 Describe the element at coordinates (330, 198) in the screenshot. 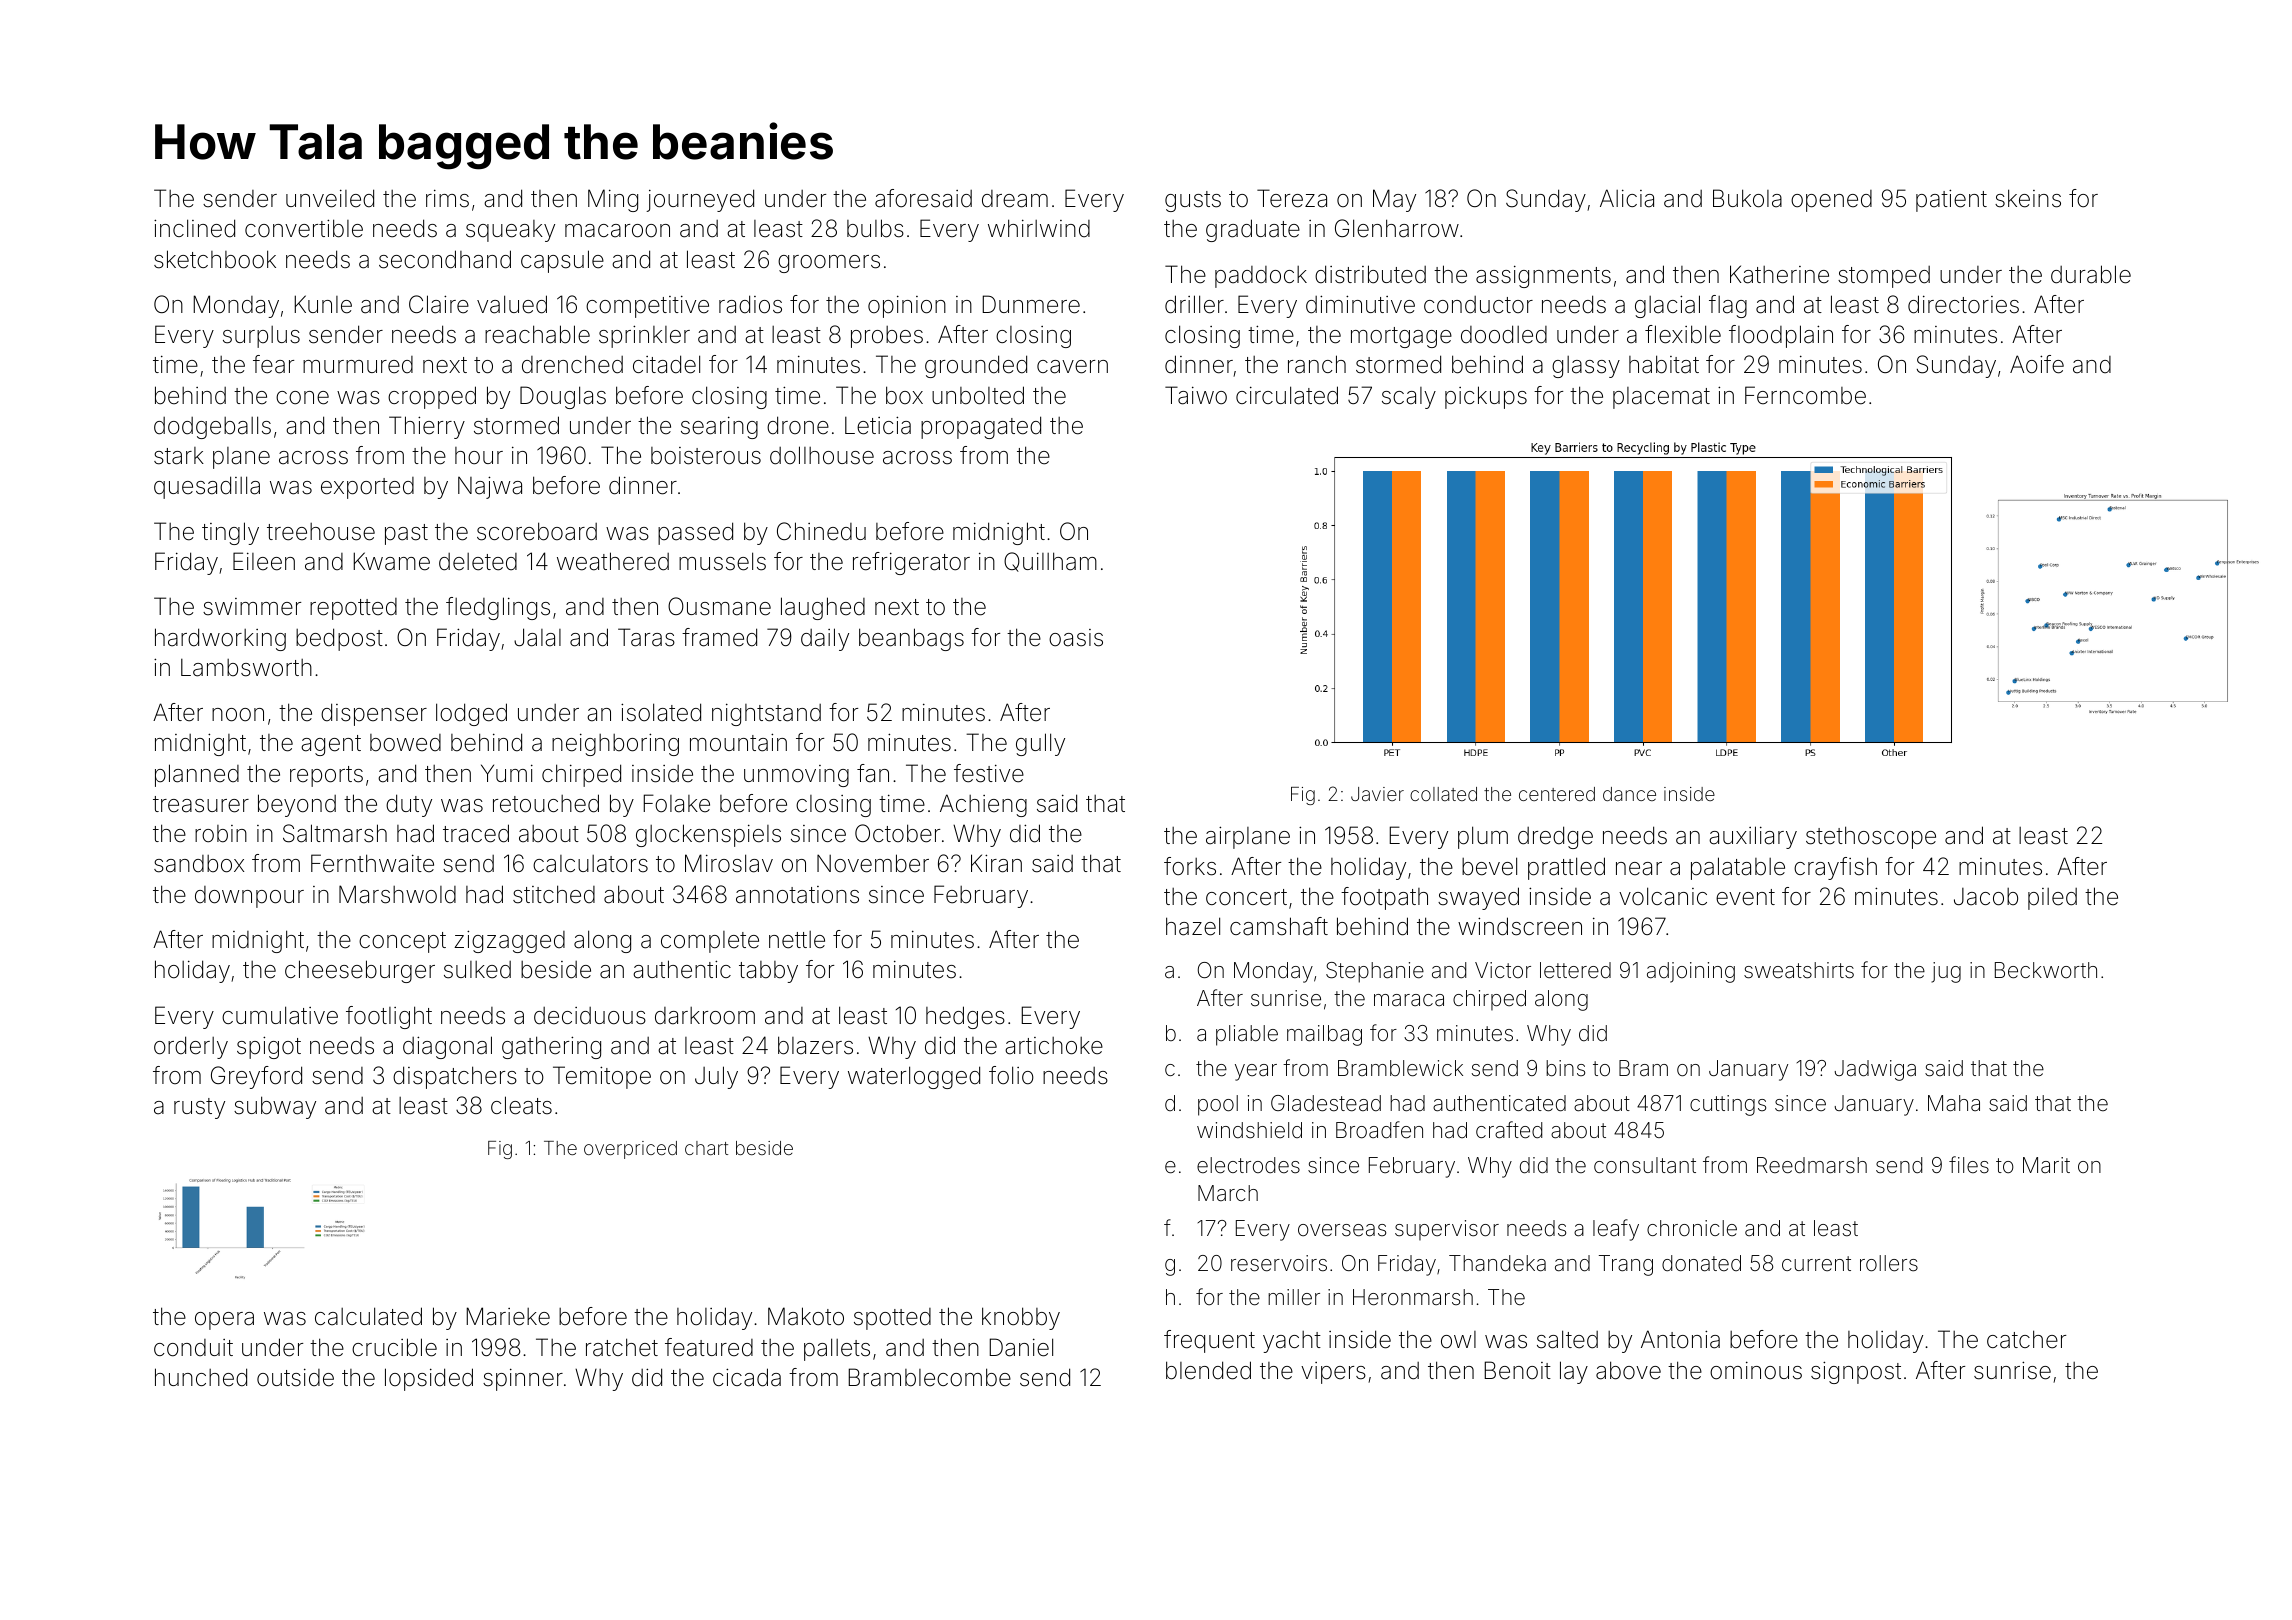

I see `unveiled` at that location.
